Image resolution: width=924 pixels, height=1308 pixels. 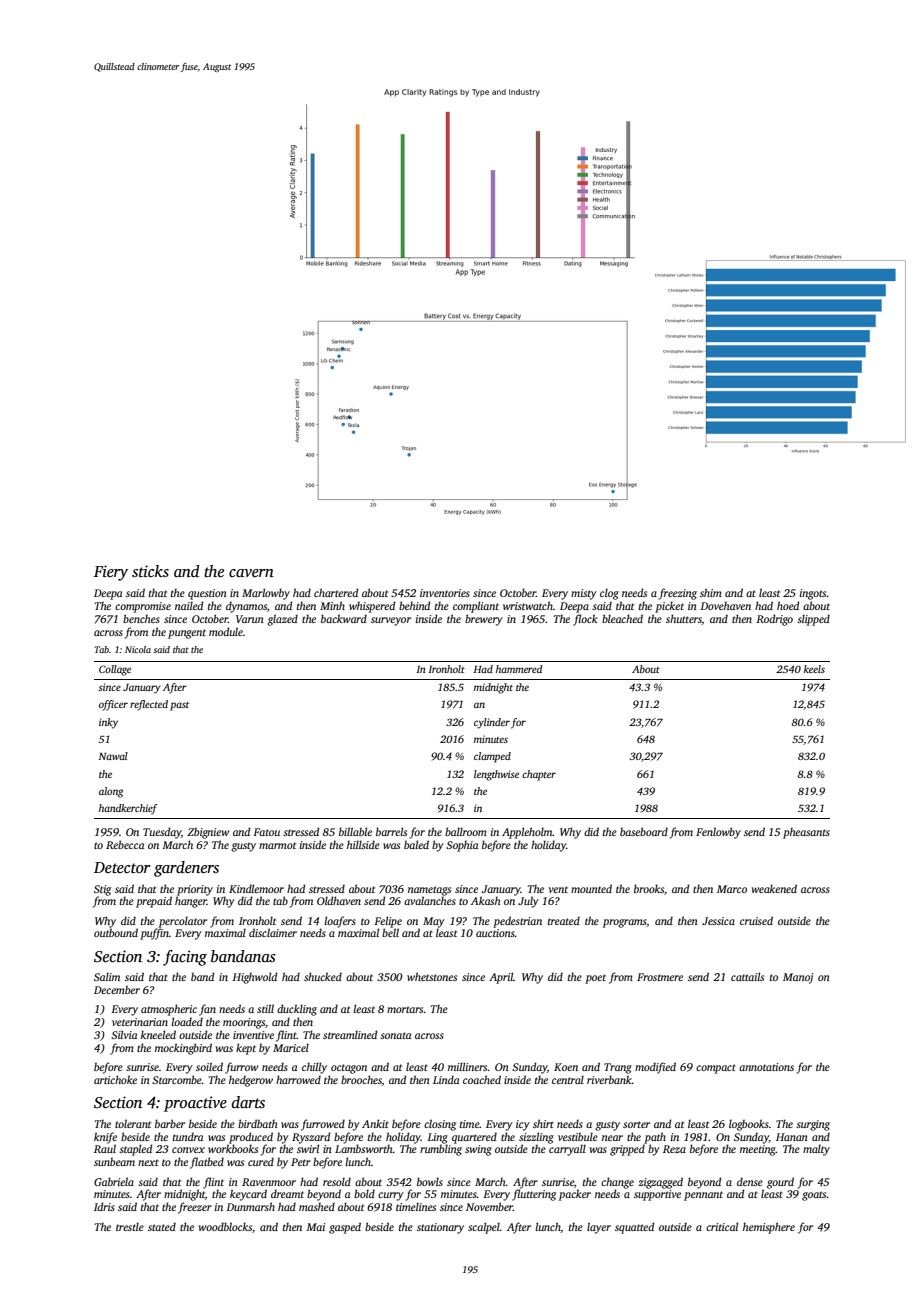 What do you see at coordinates (749, 1125) in the image?
I see `logbooks` at bounding box center [749, 1125].
